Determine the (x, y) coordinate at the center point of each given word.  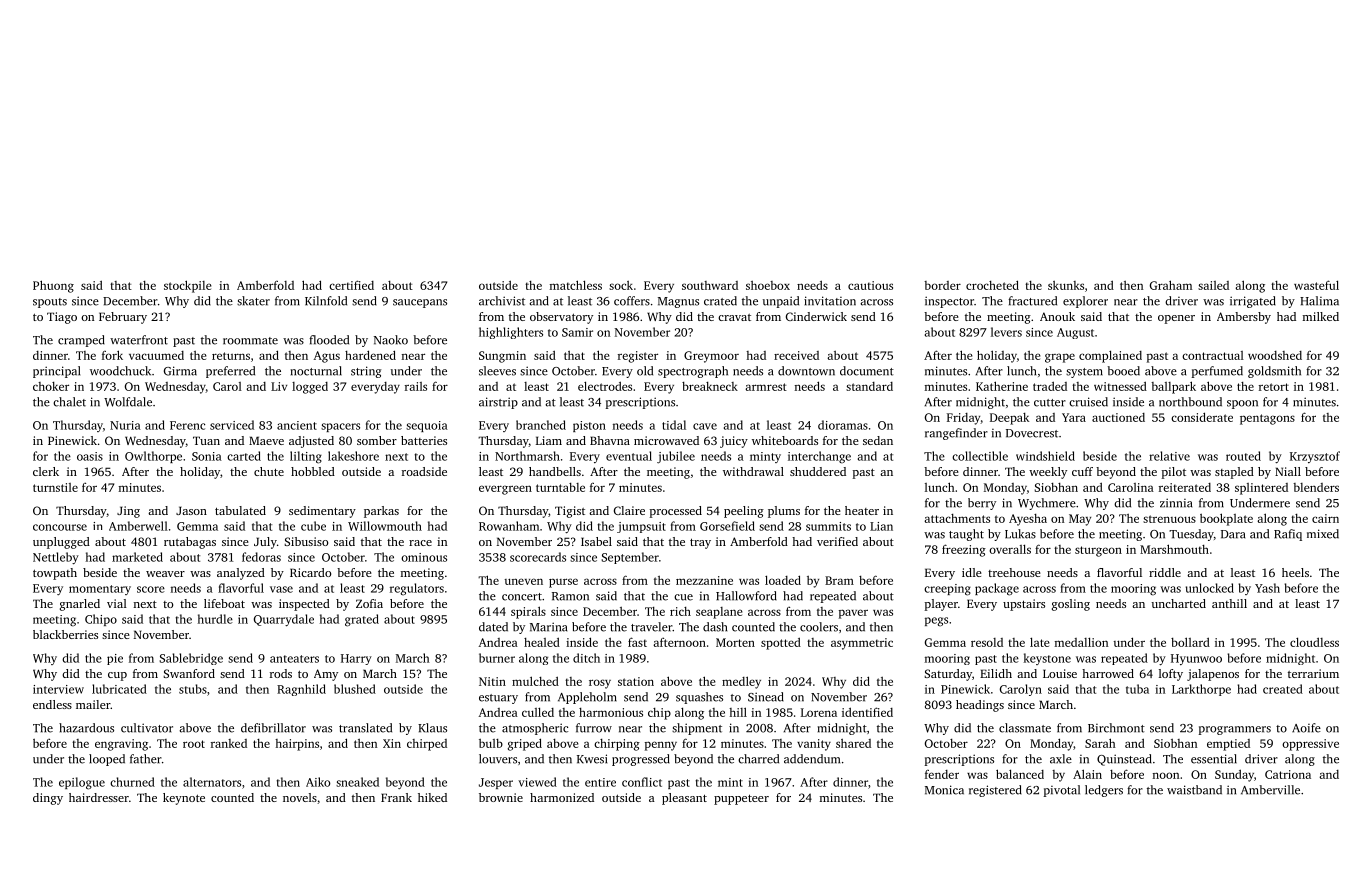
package (997, 589)
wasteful (1316, 285)
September (630, 558)
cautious (870, 285)
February (123, 318)
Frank (396, 797)
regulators (417, 589)
